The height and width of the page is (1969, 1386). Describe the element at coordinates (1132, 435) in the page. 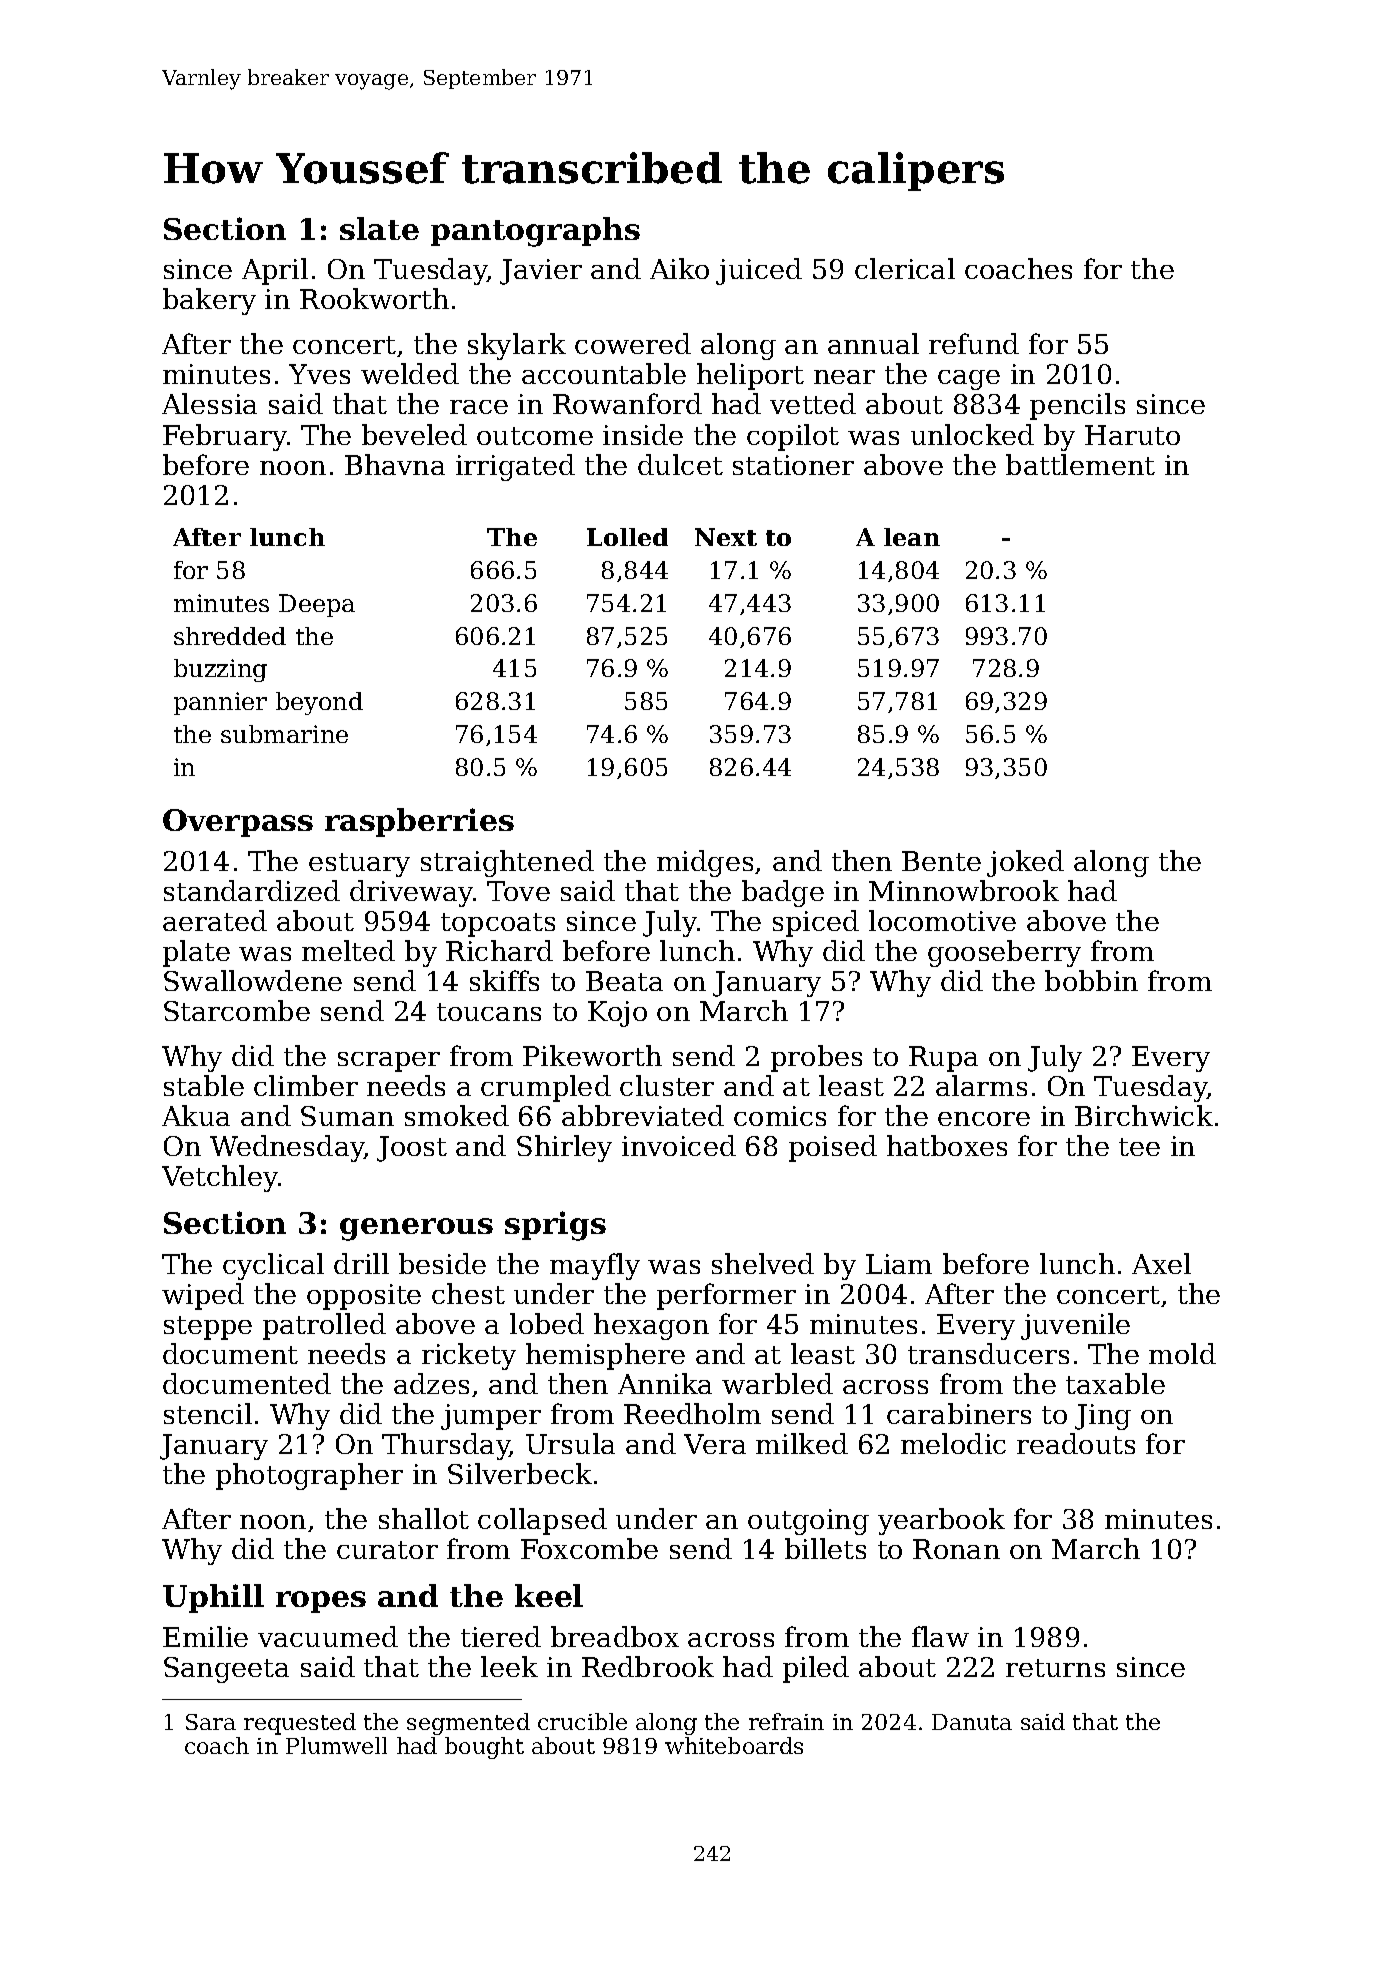

I see `Haruto` at that location.
